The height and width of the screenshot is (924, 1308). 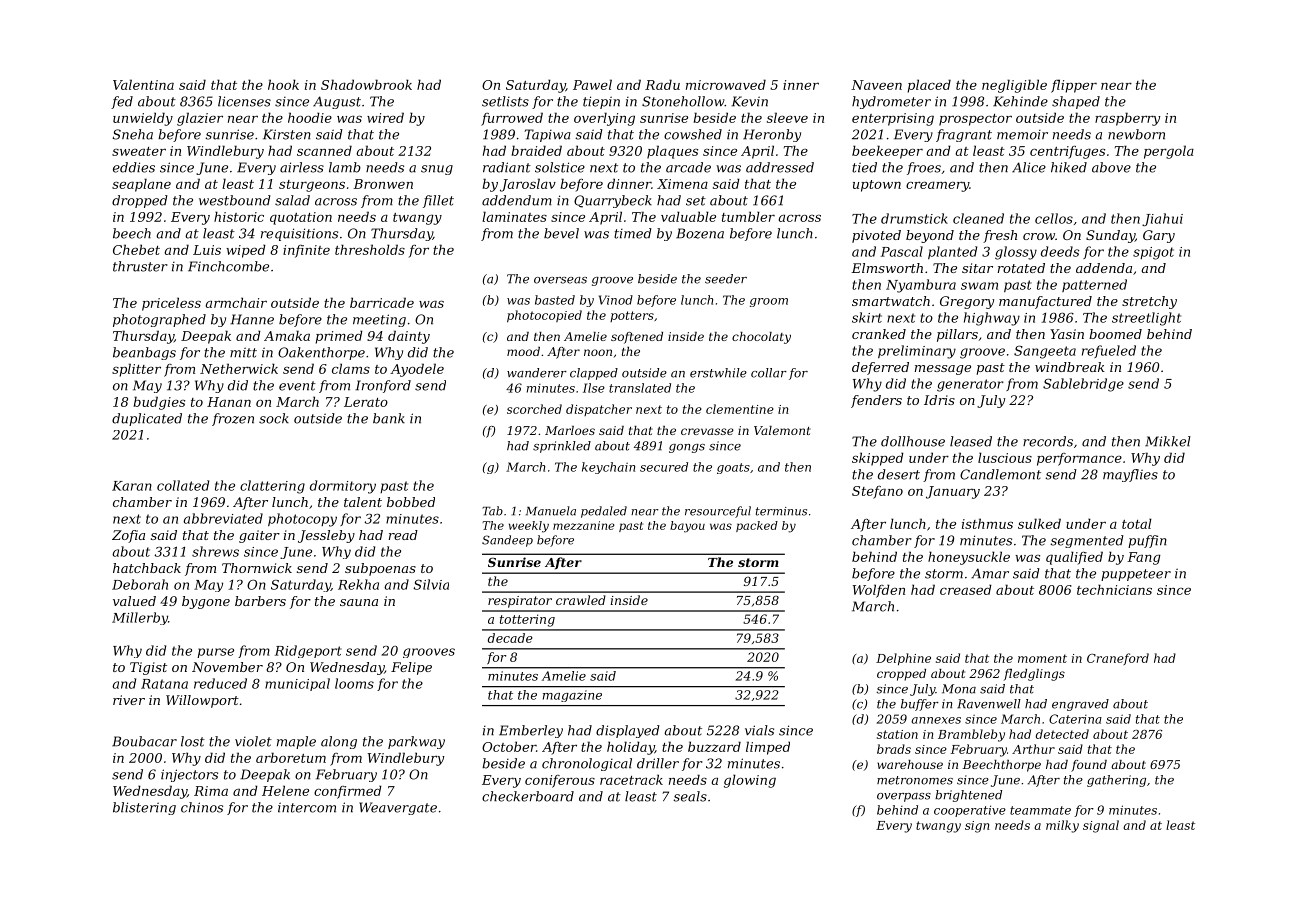 What do you see at coordinates (592, 84) in the screenshot?
I see `Pawel` at bounding box center [592, 84].
